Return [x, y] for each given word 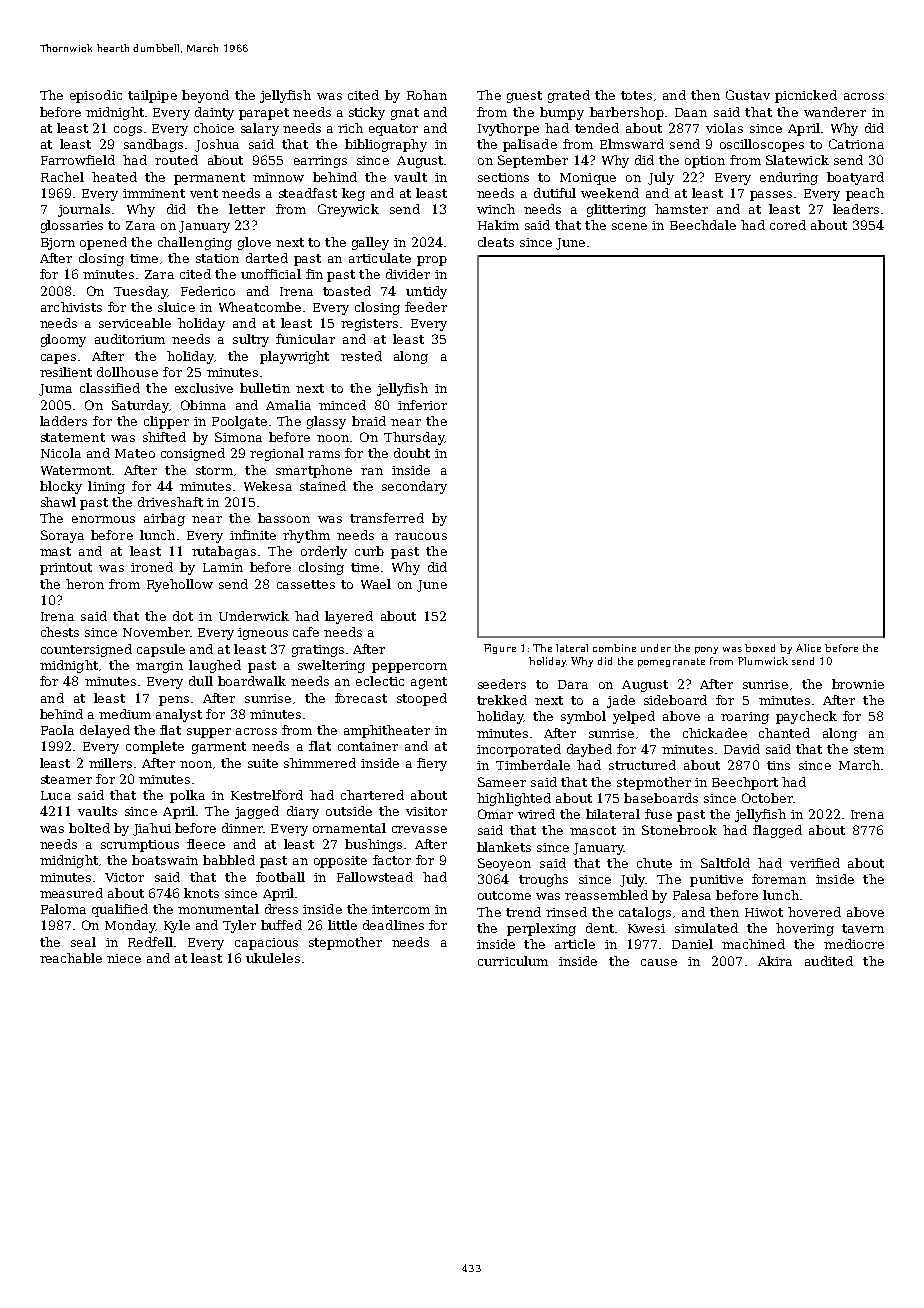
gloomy [63, 340]
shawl [58, 502]
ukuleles [273, 958]
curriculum [513, 961]
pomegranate [671, 662]
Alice [808, 648]
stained [323, 486]
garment [219, 748]
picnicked [806, 96]
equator [393, 130]
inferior [422, 405]
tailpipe [152, 96]
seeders [502, 684]
